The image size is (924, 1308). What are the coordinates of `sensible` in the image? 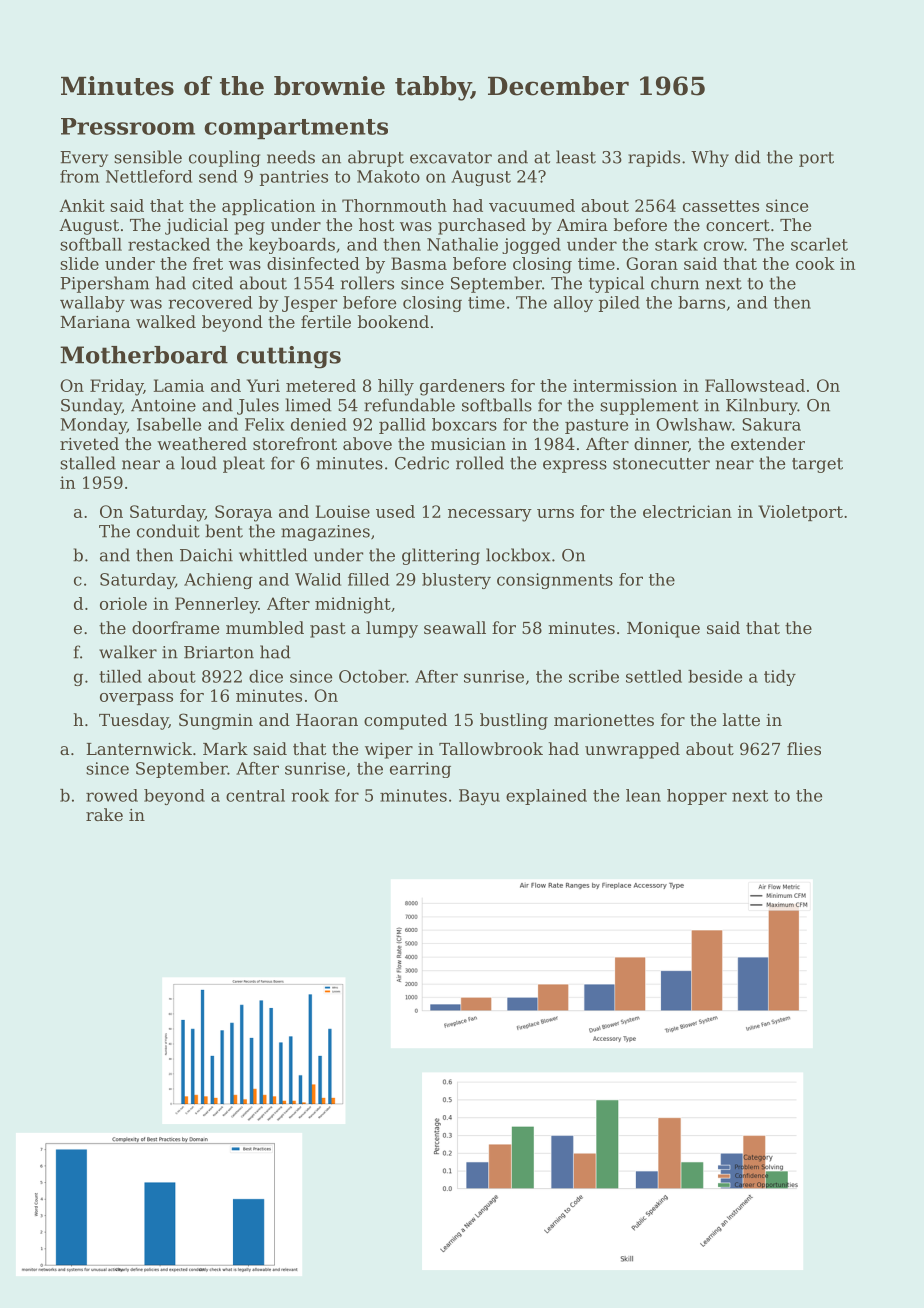 It's located at (148, 157).
